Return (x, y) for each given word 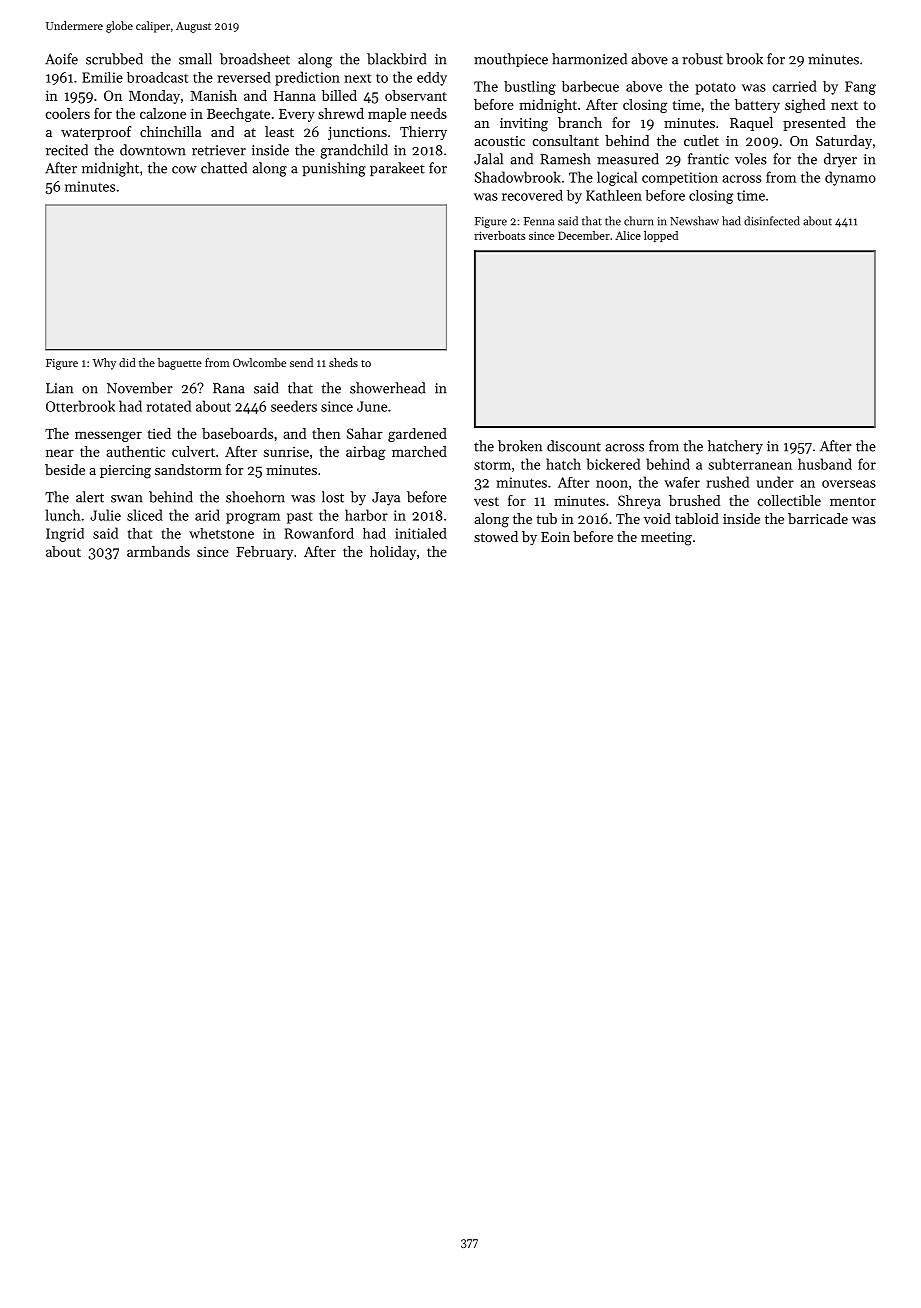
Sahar (365, 433)
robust (702, 59)
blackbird (396, 59)
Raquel (751, 124)
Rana (229, 388)
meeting (666, 539)
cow (184, 170)
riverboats (500, 235)
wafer (682, 482)
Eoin (555, 537)
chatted (224, 168)
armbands (158, 551)
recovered (532, 195)
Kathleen (614, 195)
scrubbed (114, 59)
